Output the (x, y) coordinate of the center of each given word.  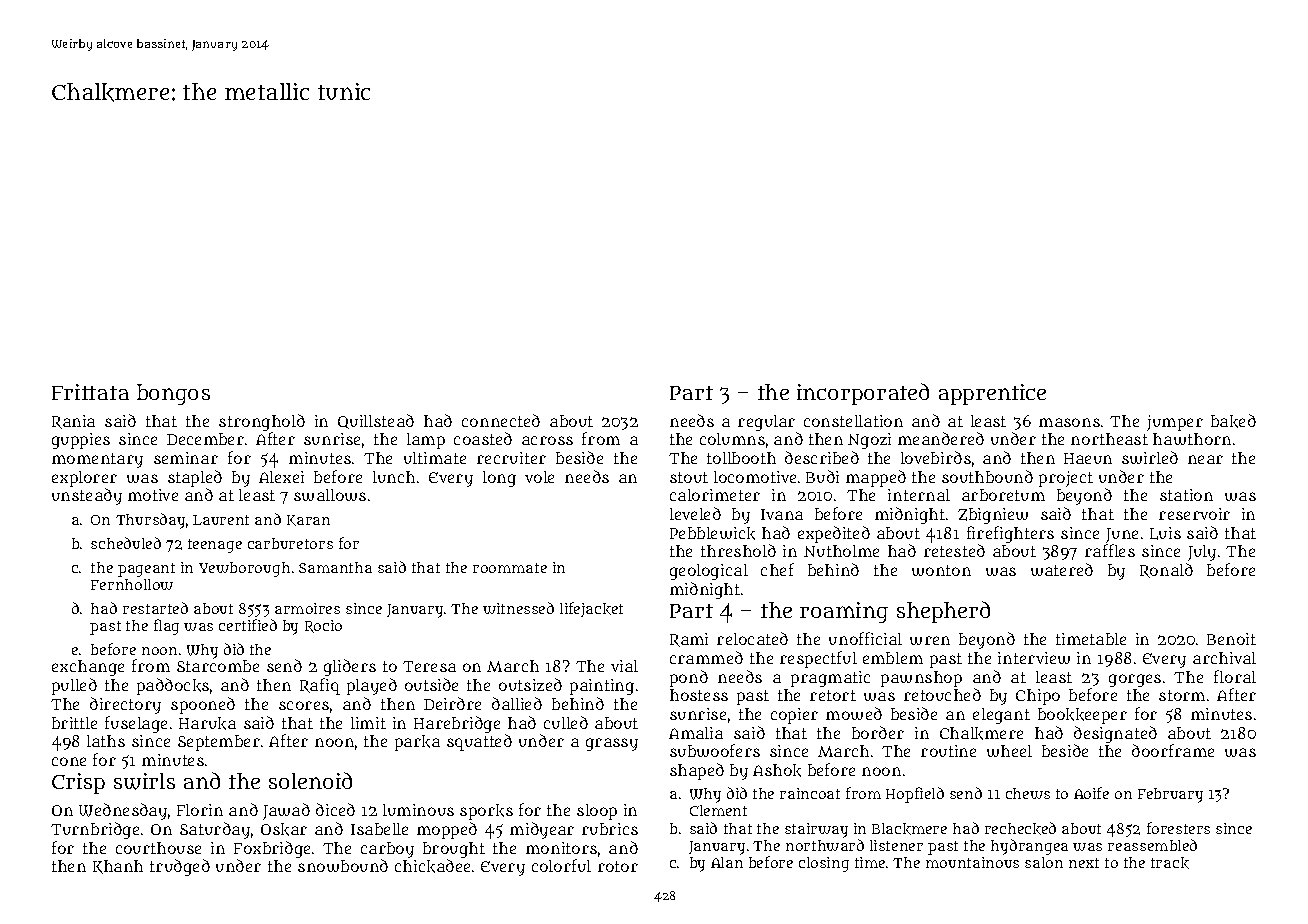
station (1186, 495)
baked (1233, 421)
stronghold (262, 422)
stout (689, 477)
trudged (180, 867)
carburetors (290, 543)
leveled (695, 513)
